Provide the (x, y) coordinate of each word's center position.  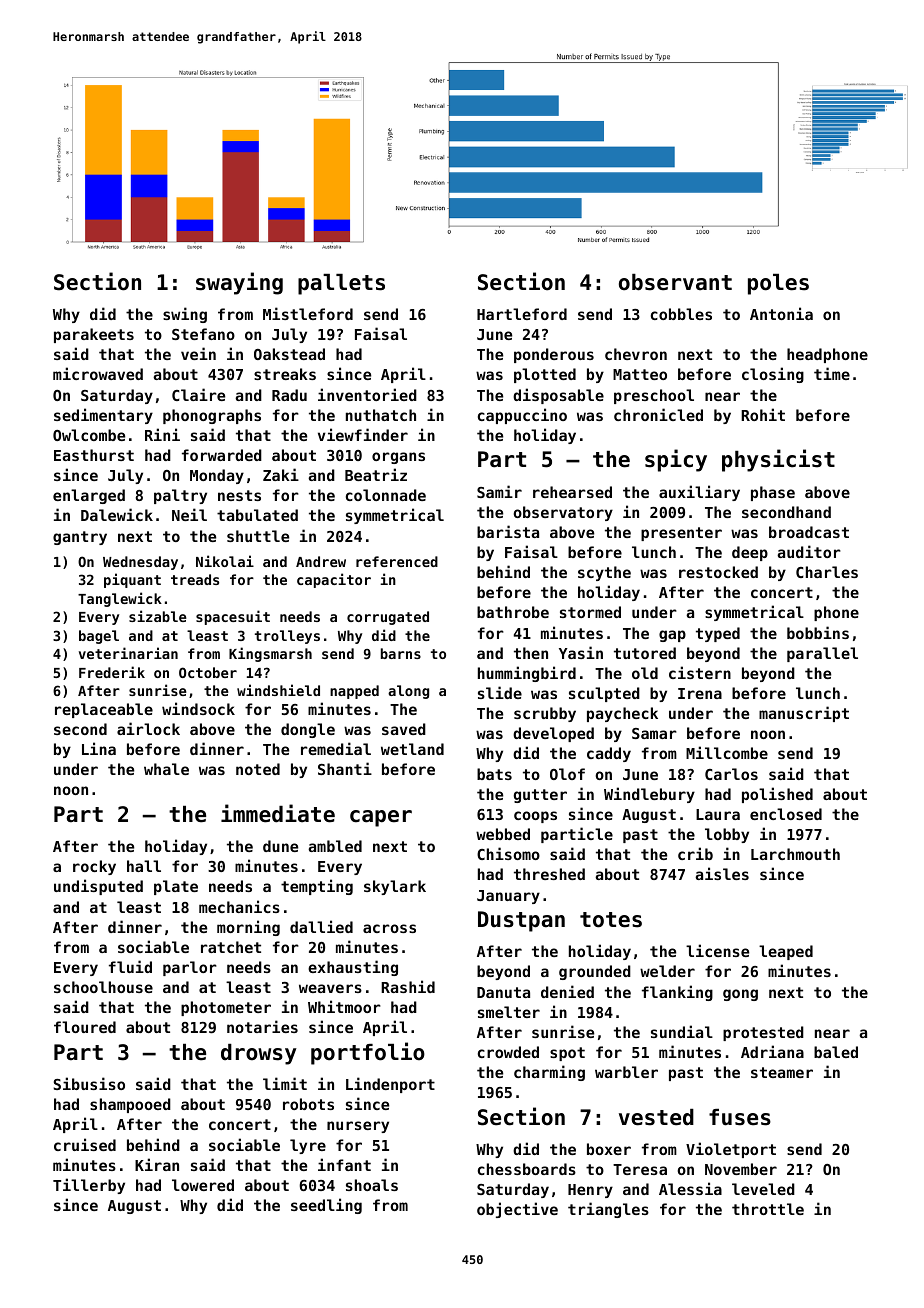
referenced (397, 561)
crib (695, 853)
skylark (395, 887)
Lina (99, 748)
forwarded (222, 455)
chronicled (658, 414)
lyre (308, 1146)
